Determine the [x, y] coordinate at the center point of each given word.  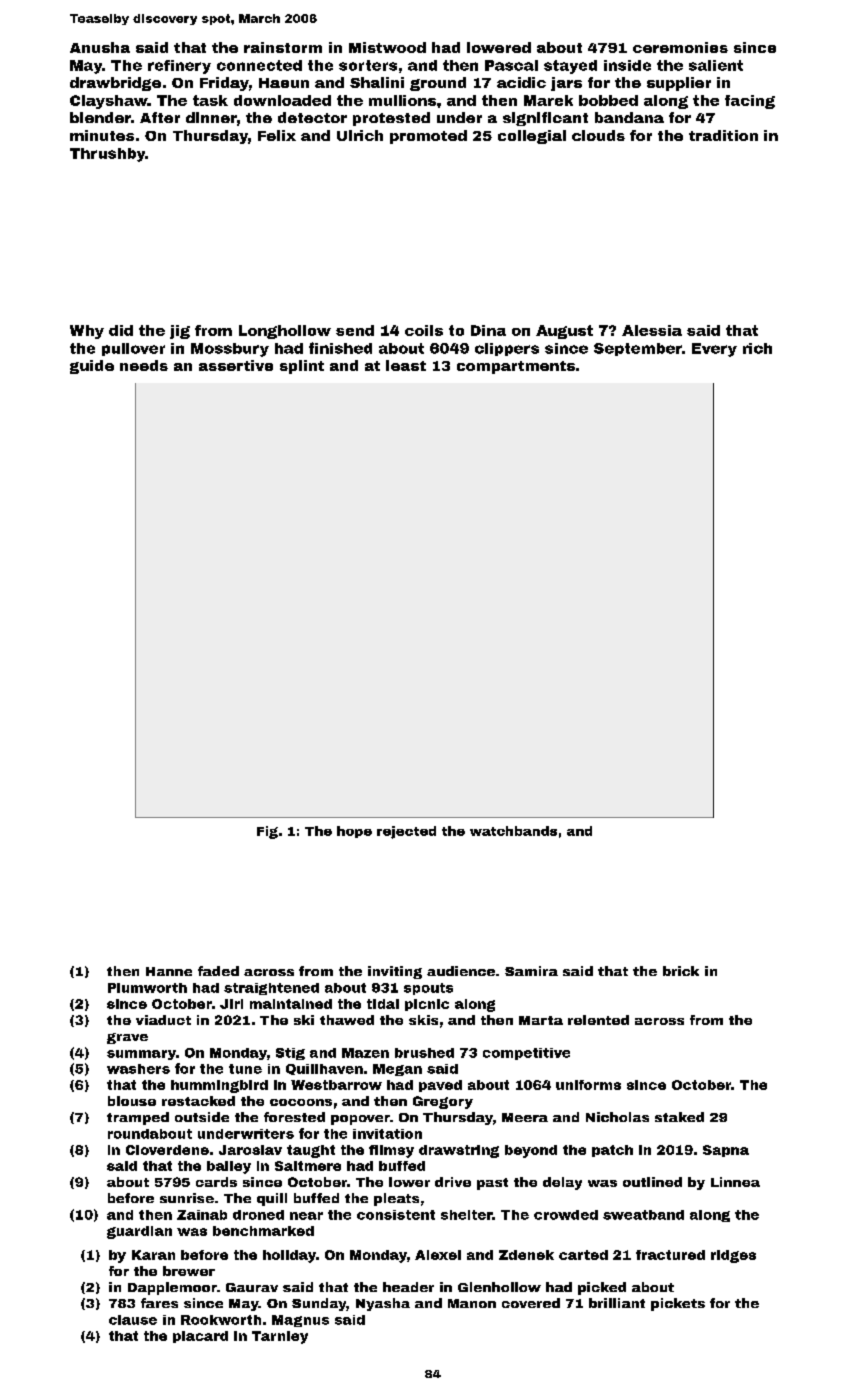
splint [302, 367]
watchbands [513, 831]
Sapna [726, 1151]
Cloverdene [167, 1150]
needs [144, 365]
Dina [488, 330]
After [160, 117]
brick [681, 971]
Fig [267, 832]
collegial [532, 137]
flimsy [391, 1151]
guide [92, 367]
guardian [139, 1232]
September [638, 349]
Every [714, 350]
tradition [723, 135]
